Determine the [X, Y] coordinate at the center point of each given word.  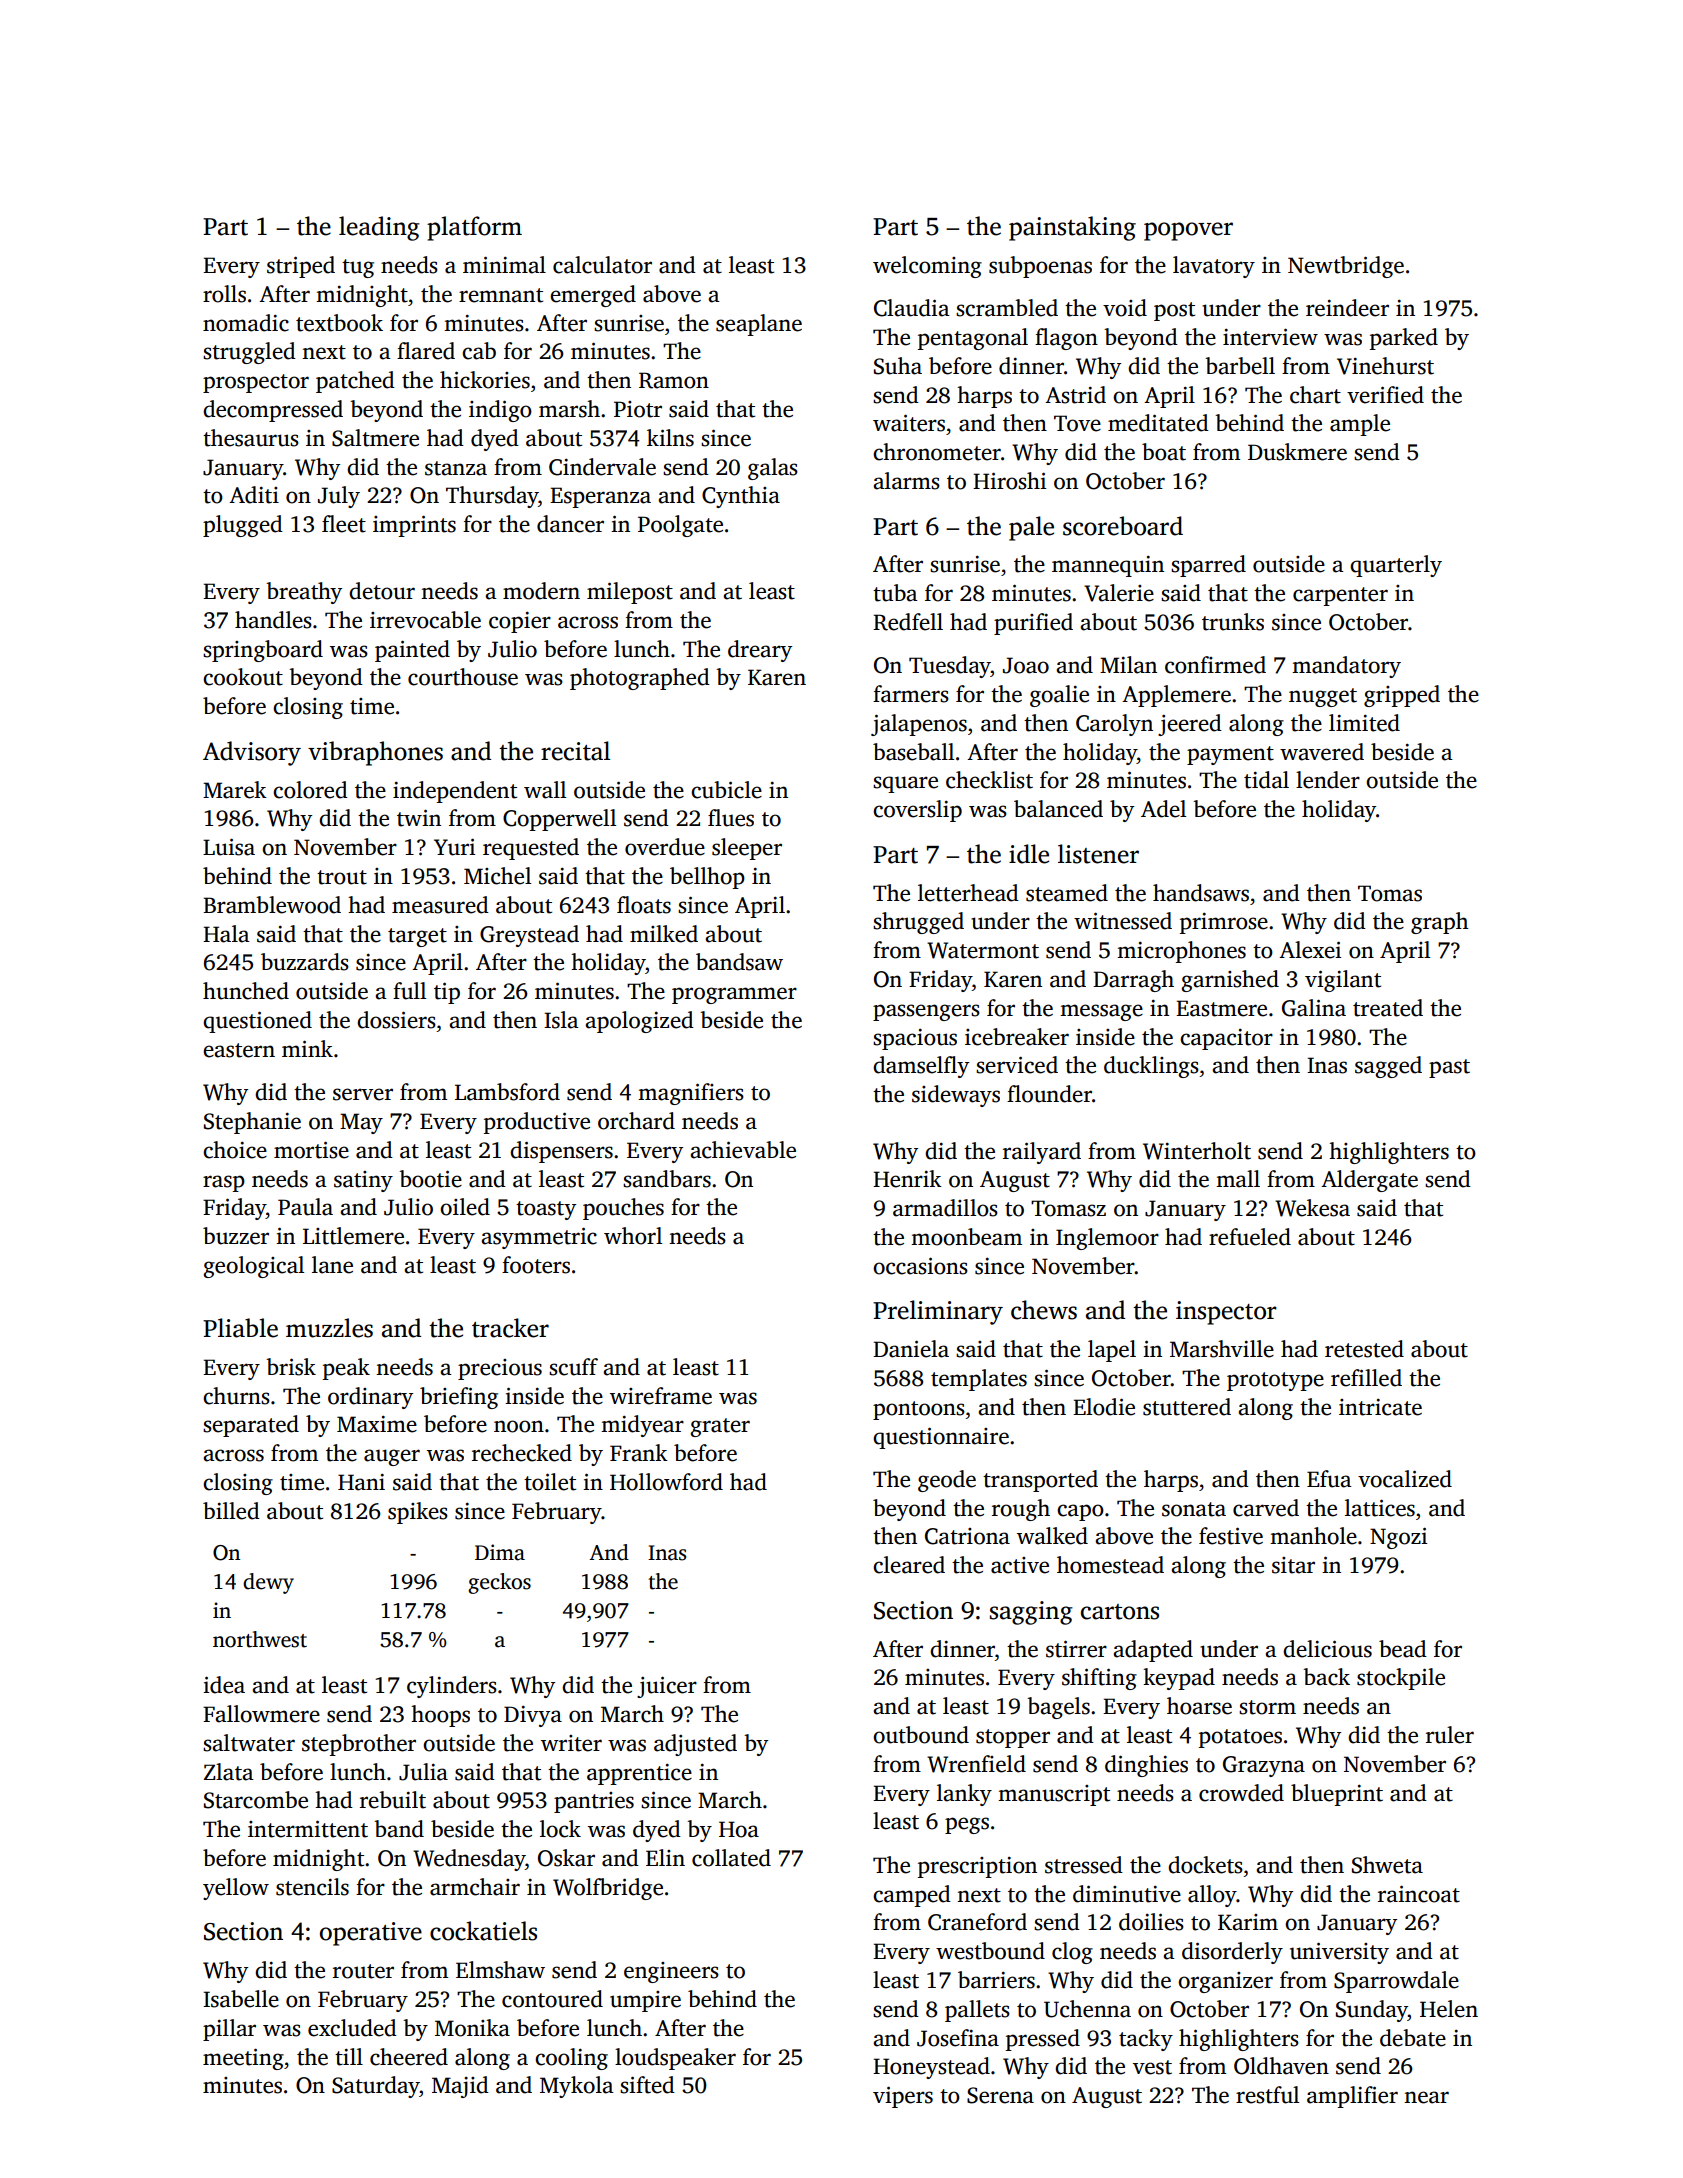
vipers [903, 2097]
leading [379, 228]
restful [1267, 2095]
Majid [460, 2087]
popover [1188, 231]
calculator [602, 265]
